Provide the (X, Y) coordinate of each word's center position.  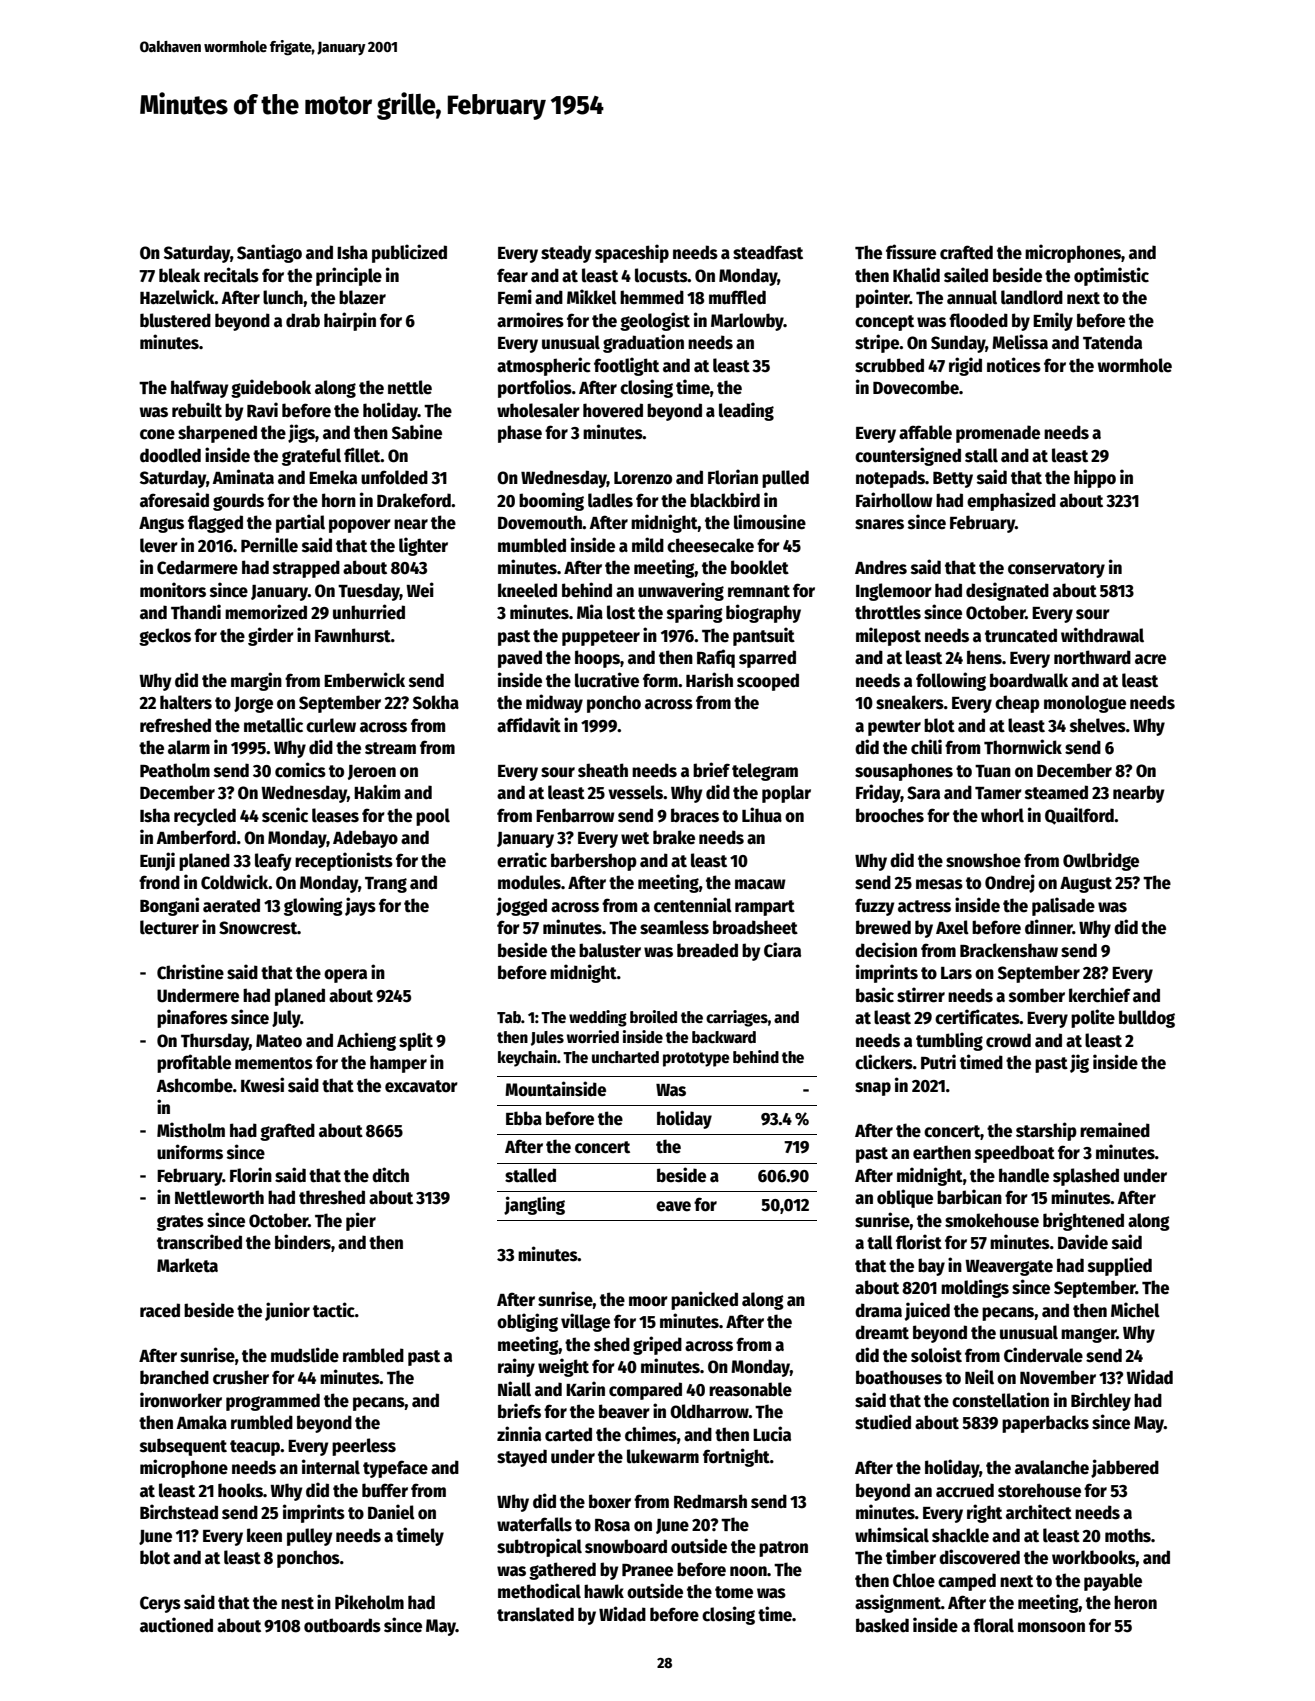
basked (882, 1625)
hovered (613, 410)
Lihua (762, 814)
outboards (342, 1625)
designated (1007, 591)
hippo (1095, 478)
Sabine (417, 432)
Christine (190, 972)
